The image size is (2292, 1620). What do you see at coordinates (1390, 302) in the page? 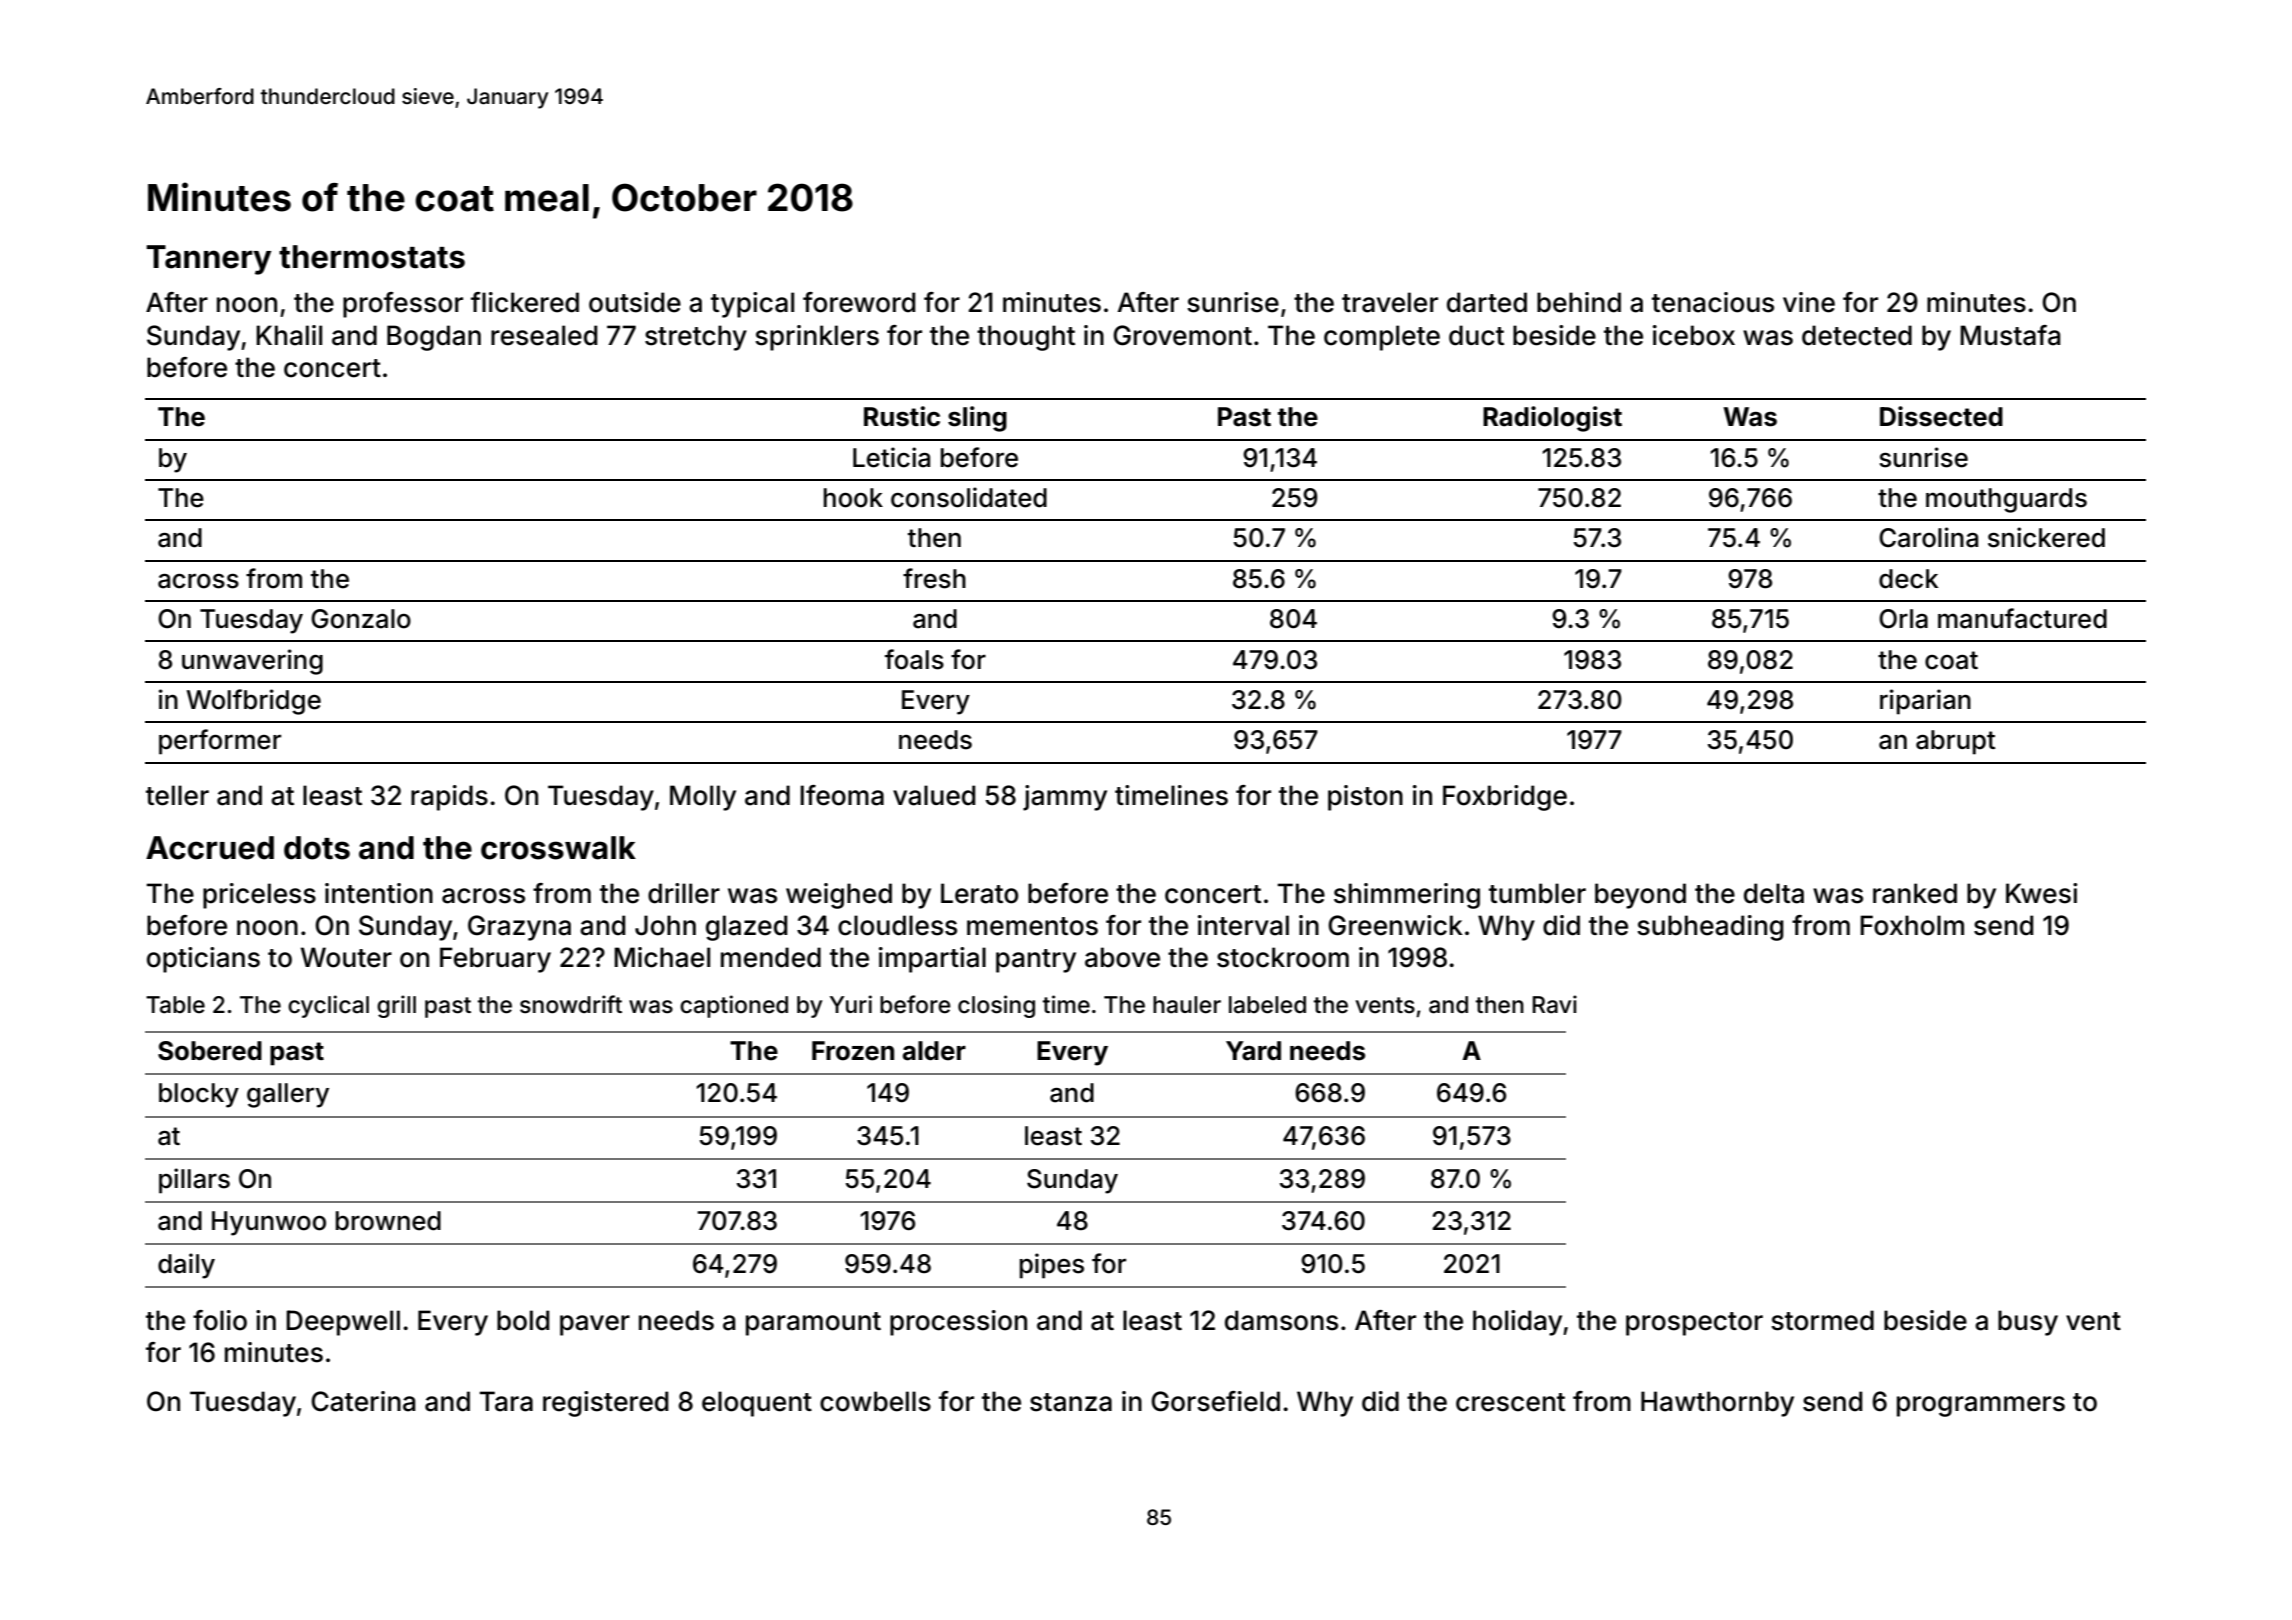
I see `traveler` at bounding box center [1390, 302].
